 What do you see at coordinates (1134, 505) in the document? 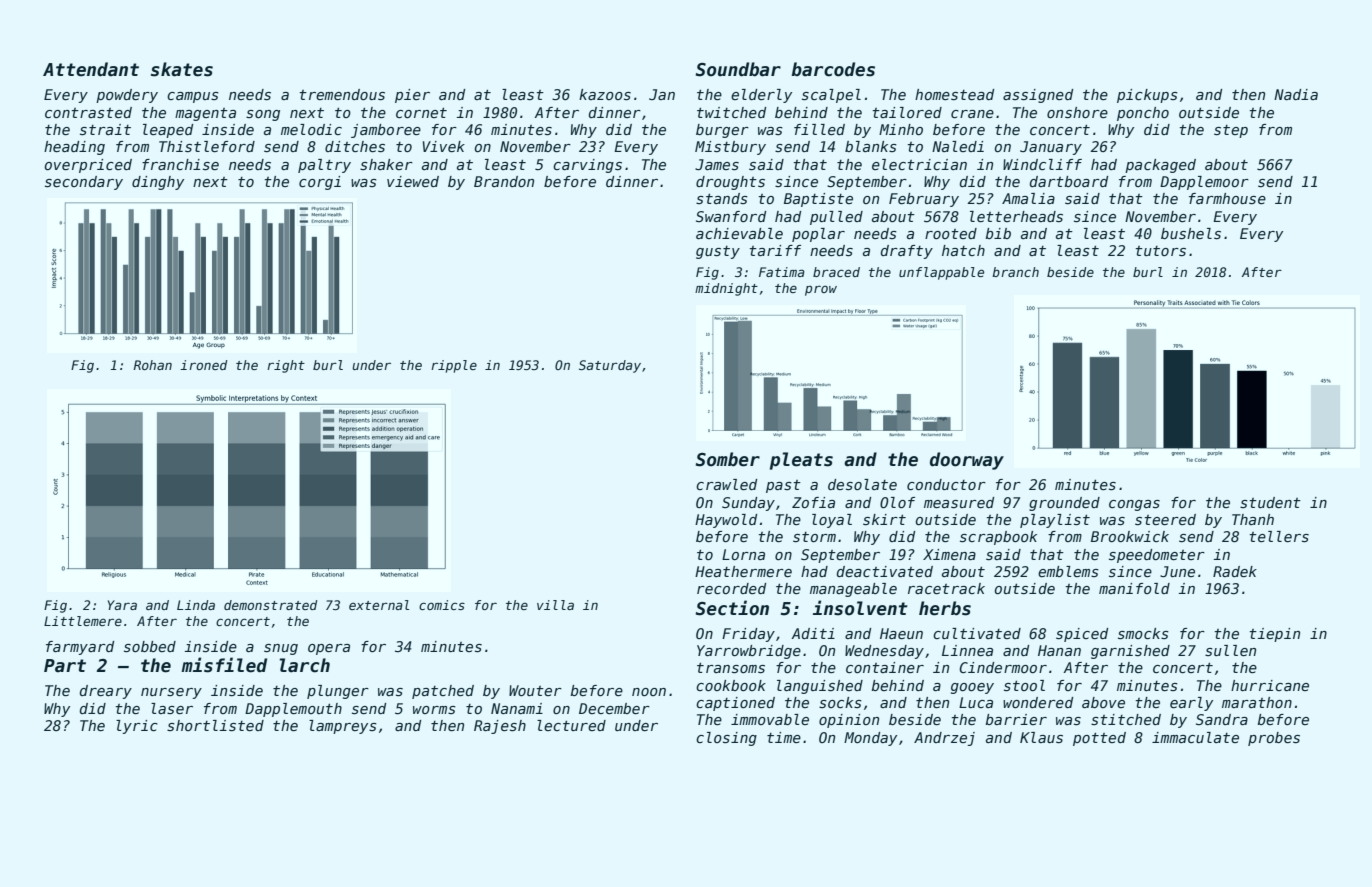
I see `congas` at bounding box center [1134, 505].
